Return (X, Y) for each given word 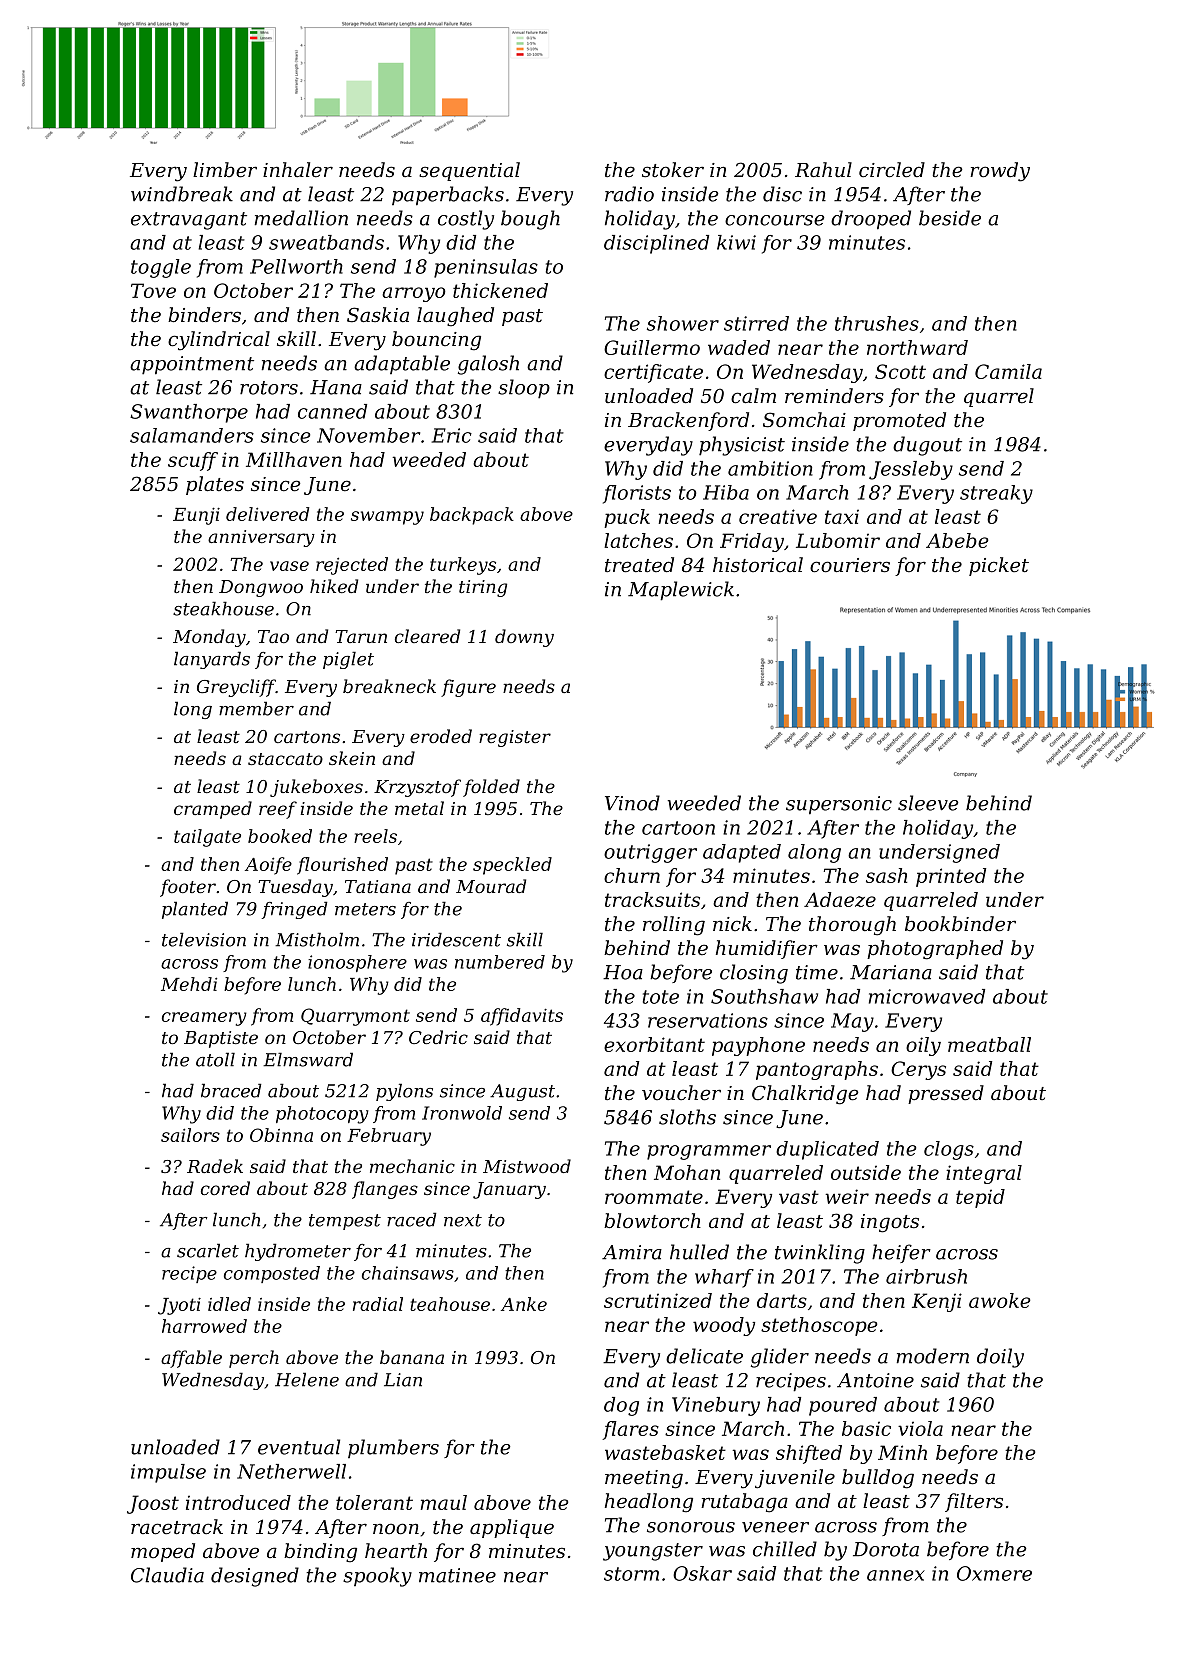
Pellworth (296, 266)
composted (272, 1274)
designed (255, 1577)
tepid (980, 1198)
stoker (673, 170)
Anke (524, 1304)
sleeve (928, 803)
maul (444, 1502)
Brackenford (688, 421)
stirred (756, 323)
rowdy (1000, 172)
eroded (441, 736)
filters (974, 1502)
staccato (285, 759)
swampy (387, 518)
